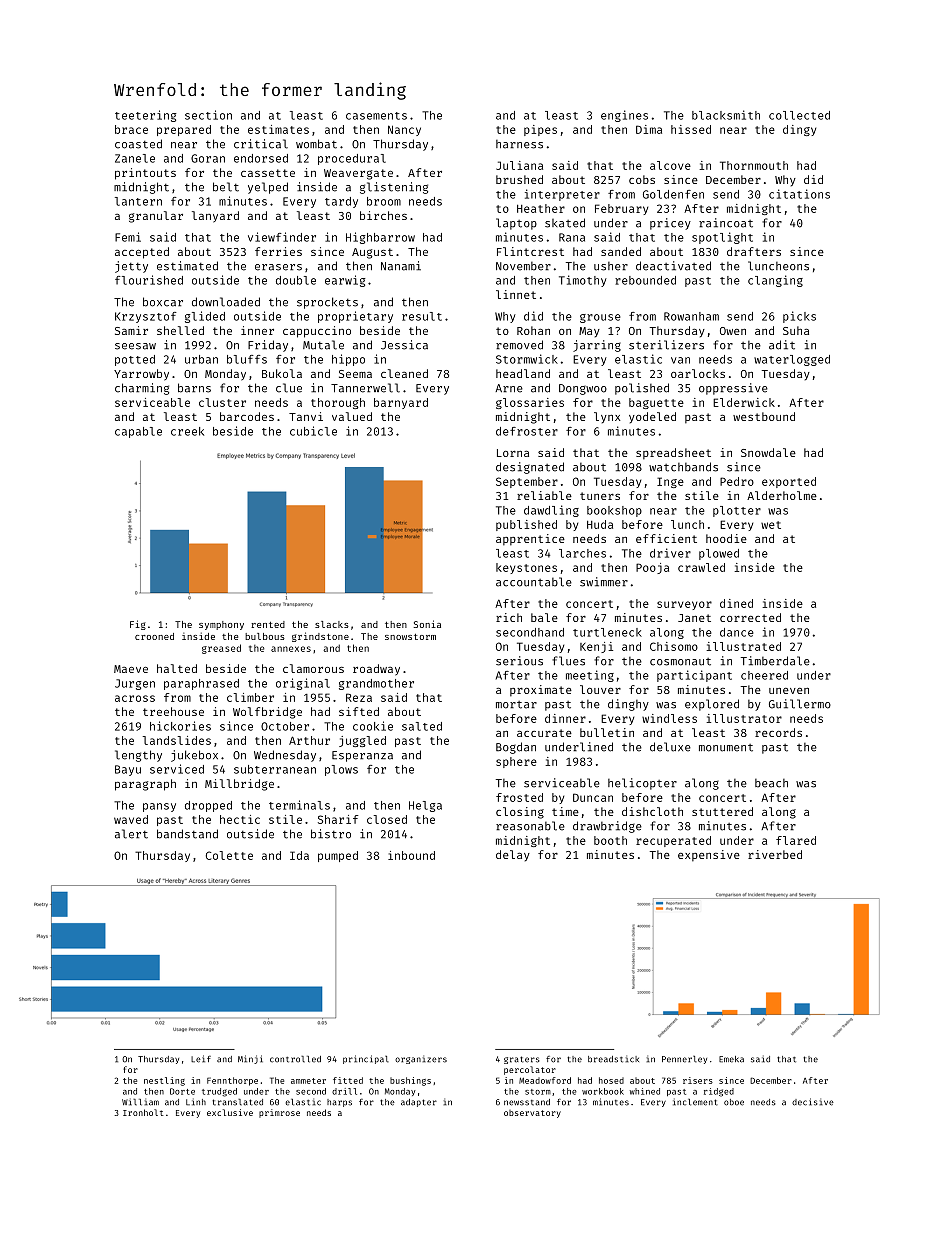  I want to click on clanging, so click(775, 281).
